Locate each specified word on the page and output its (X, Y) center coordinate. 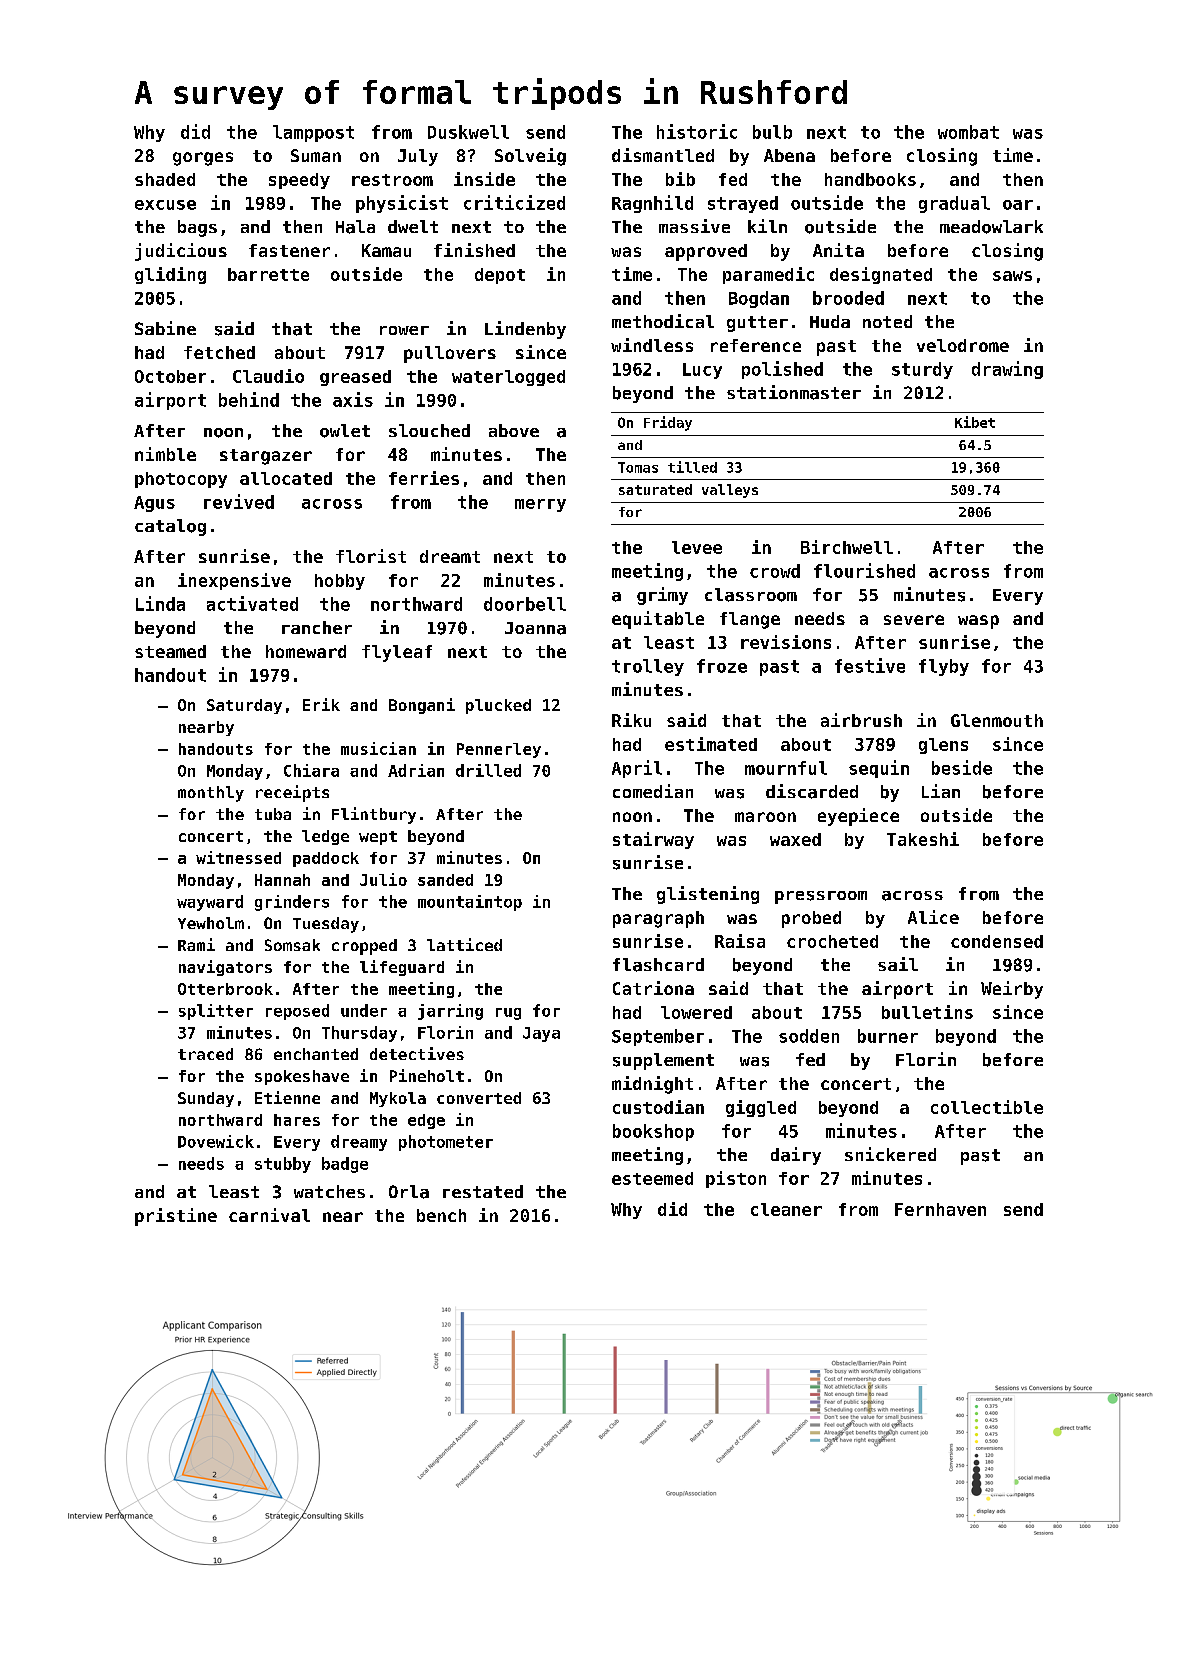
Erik (321, 704)
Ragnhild (652, 204)
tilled (692, 467)
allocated (286, 478)
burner (888, 1036)
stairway (653, 840)
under (364, 1010)
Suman (316, 155)
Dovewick (216, 1141)
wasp (978, 622)
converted (479, 1098)
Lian (941, 791)
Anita (838, 250)
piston (736, 1179)
